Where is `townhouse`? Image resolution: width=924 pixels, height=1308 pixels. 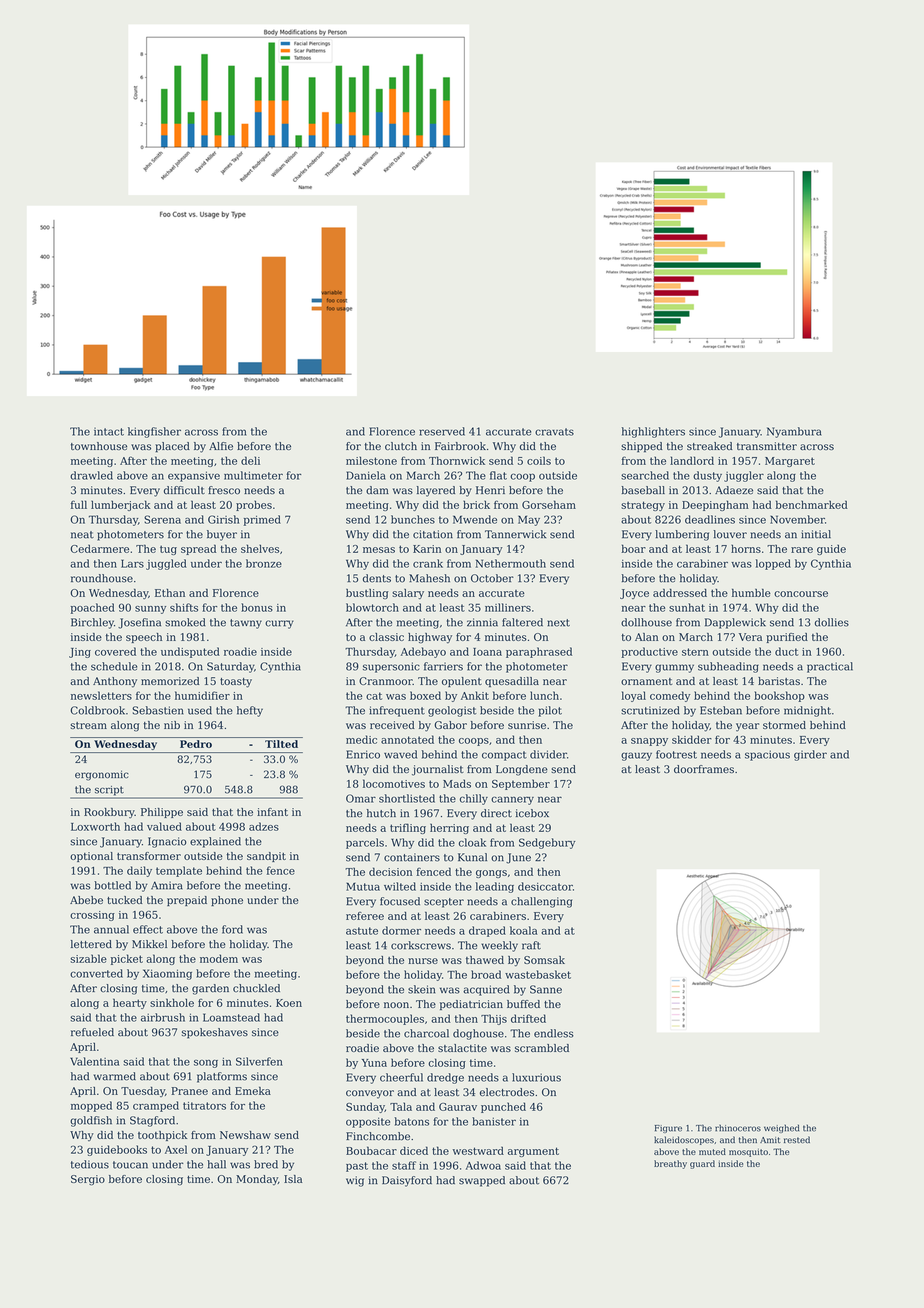 townhouse is located at coordinates (99, 446).
